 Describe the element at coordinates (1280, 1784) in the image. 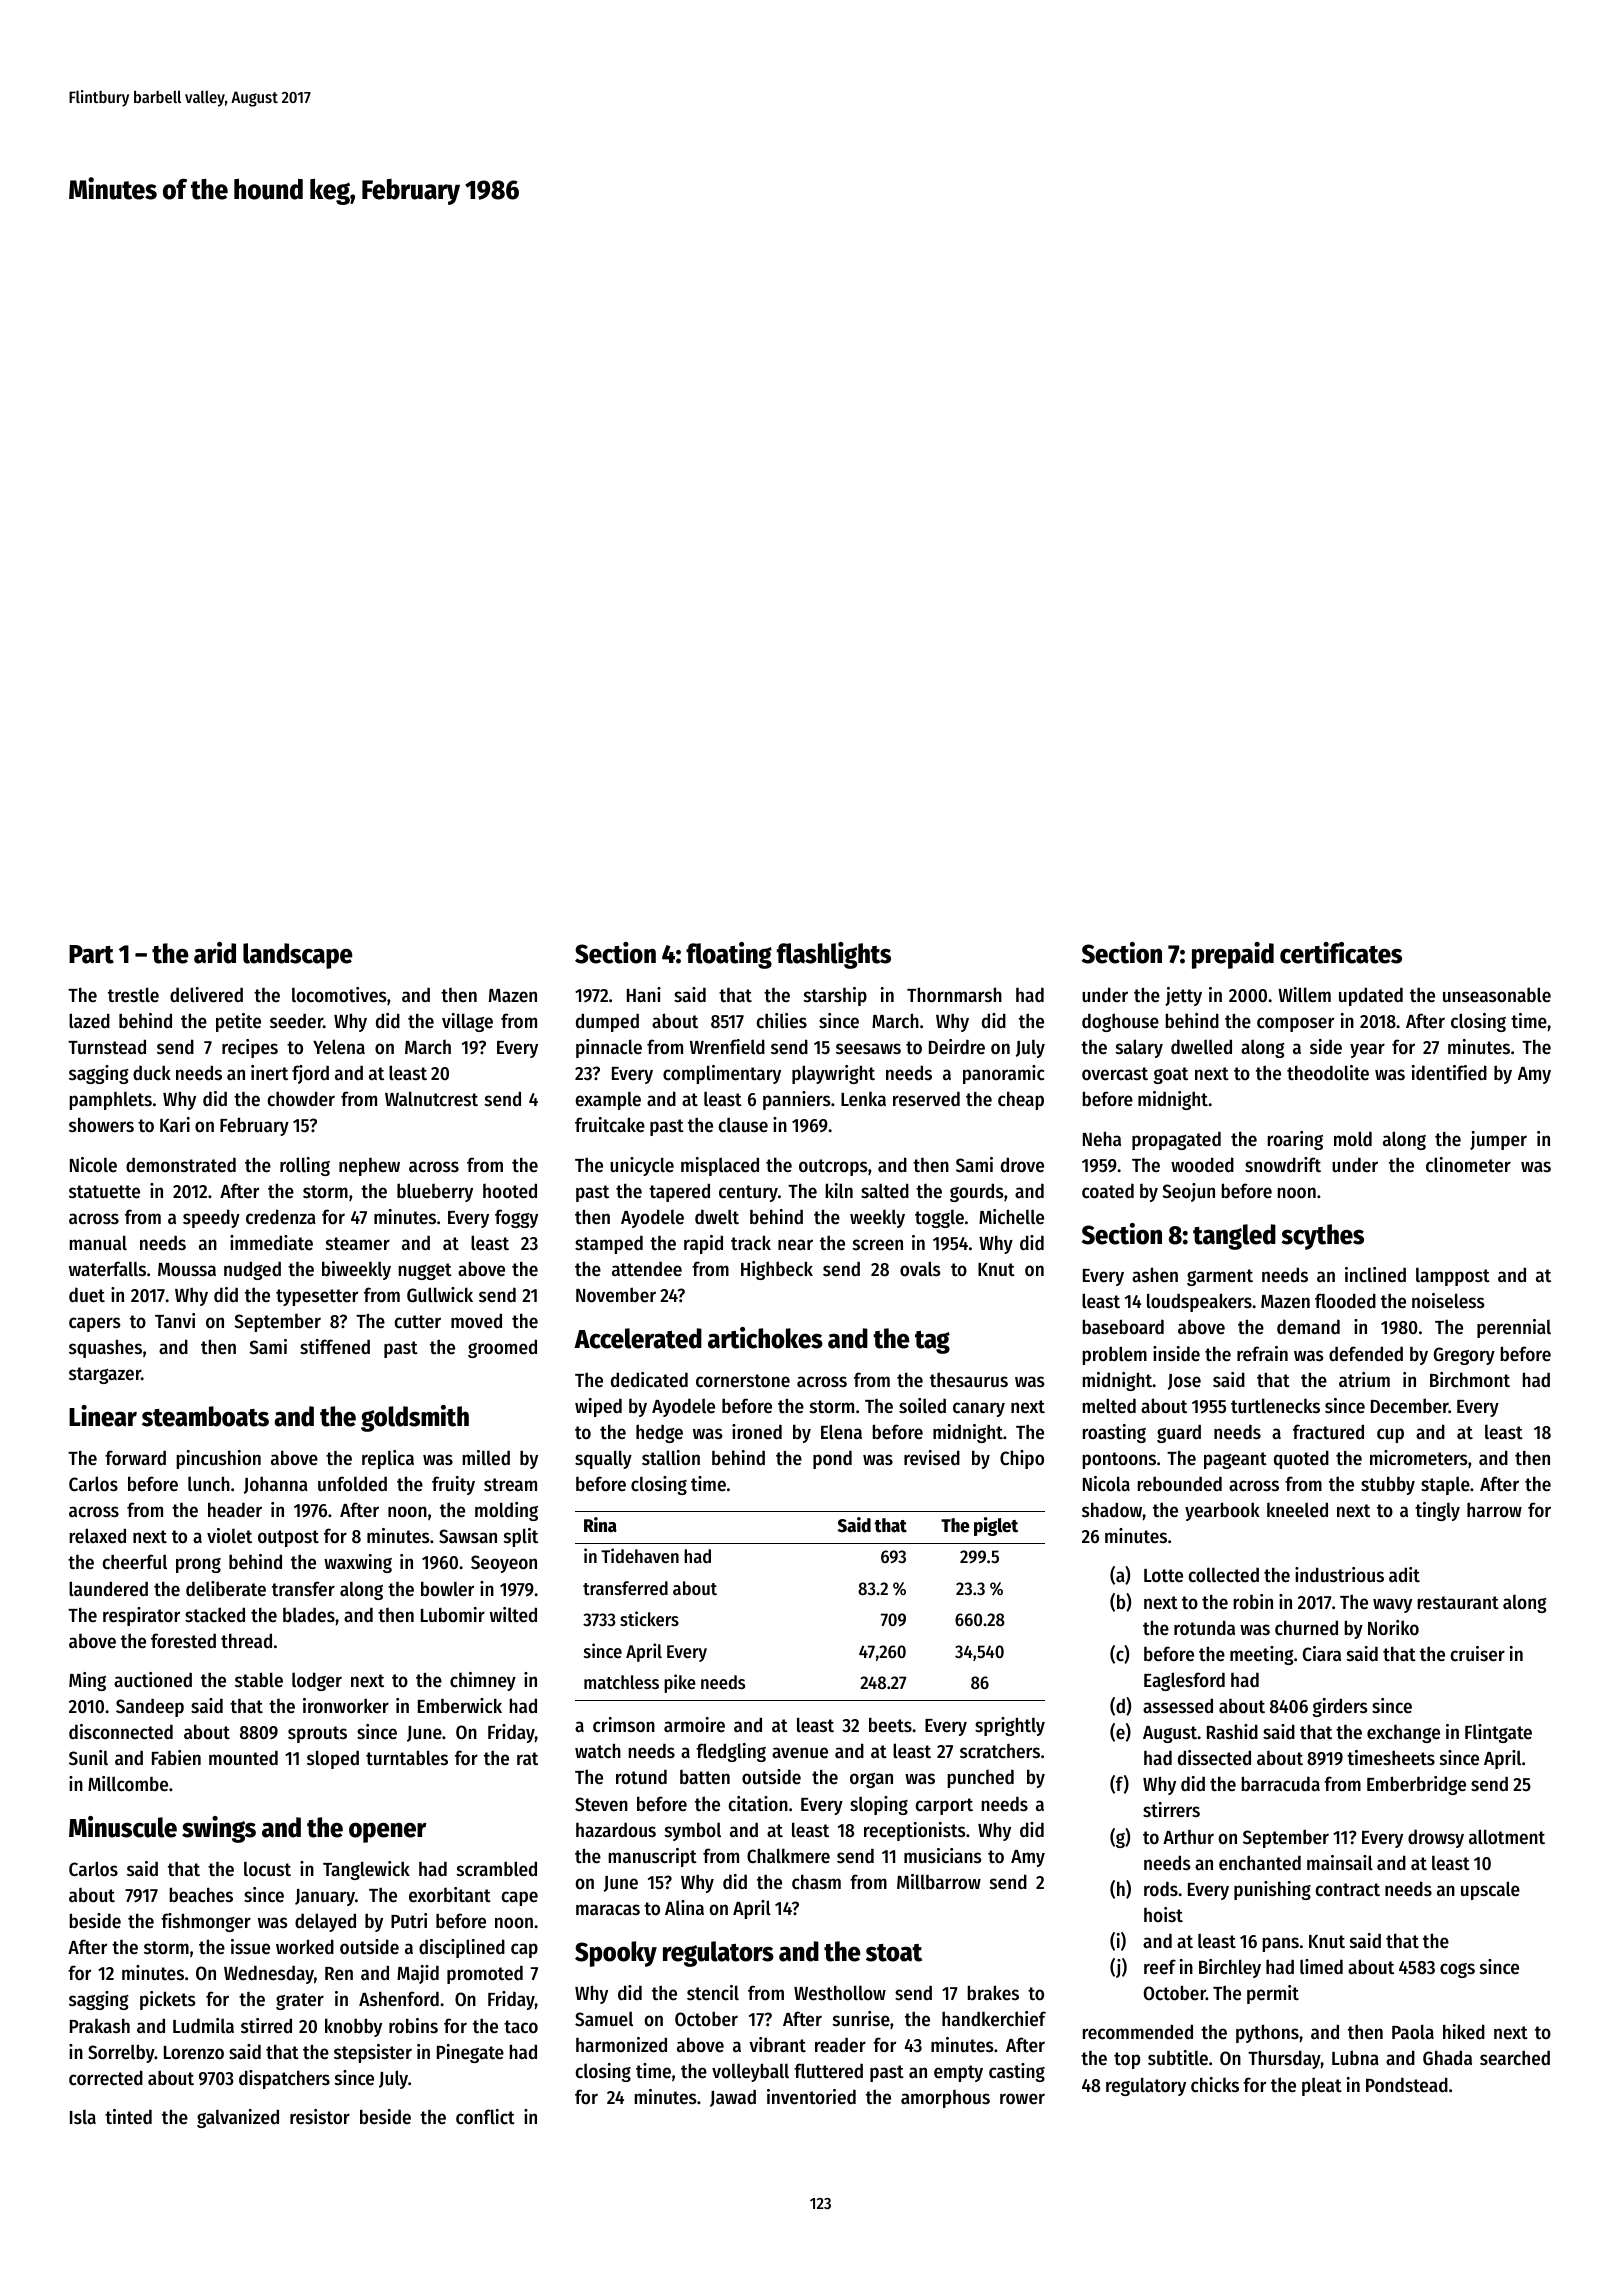

I see `barracuda` at that location.
